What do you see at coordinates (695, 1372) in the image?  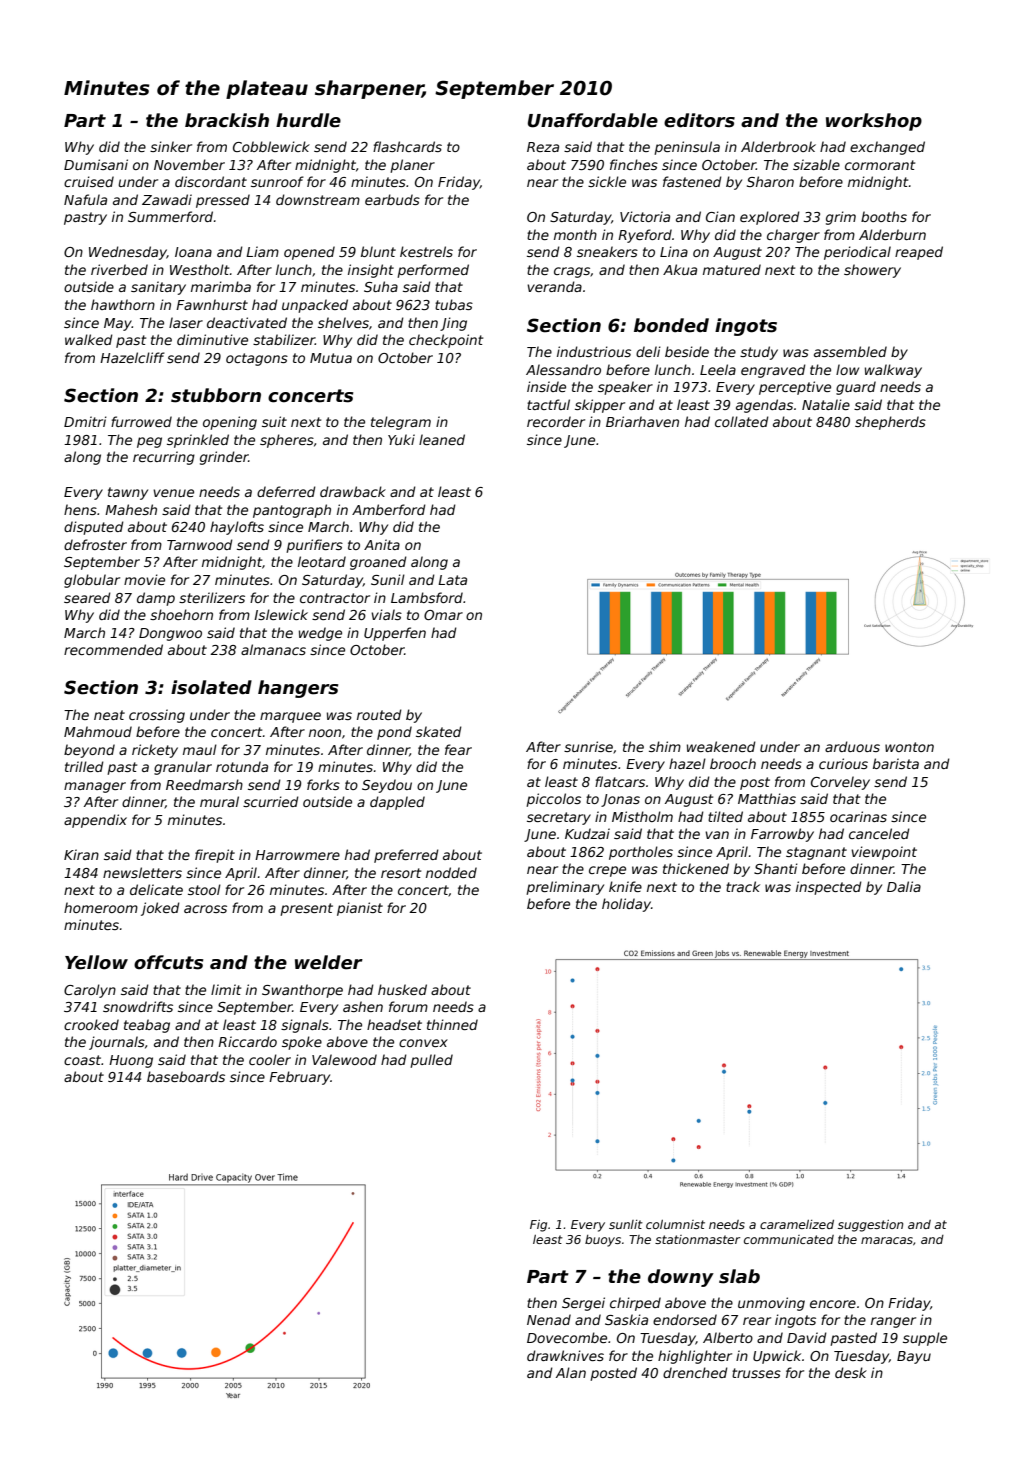 I see `drenched` at bounding box center [695, 1372].
